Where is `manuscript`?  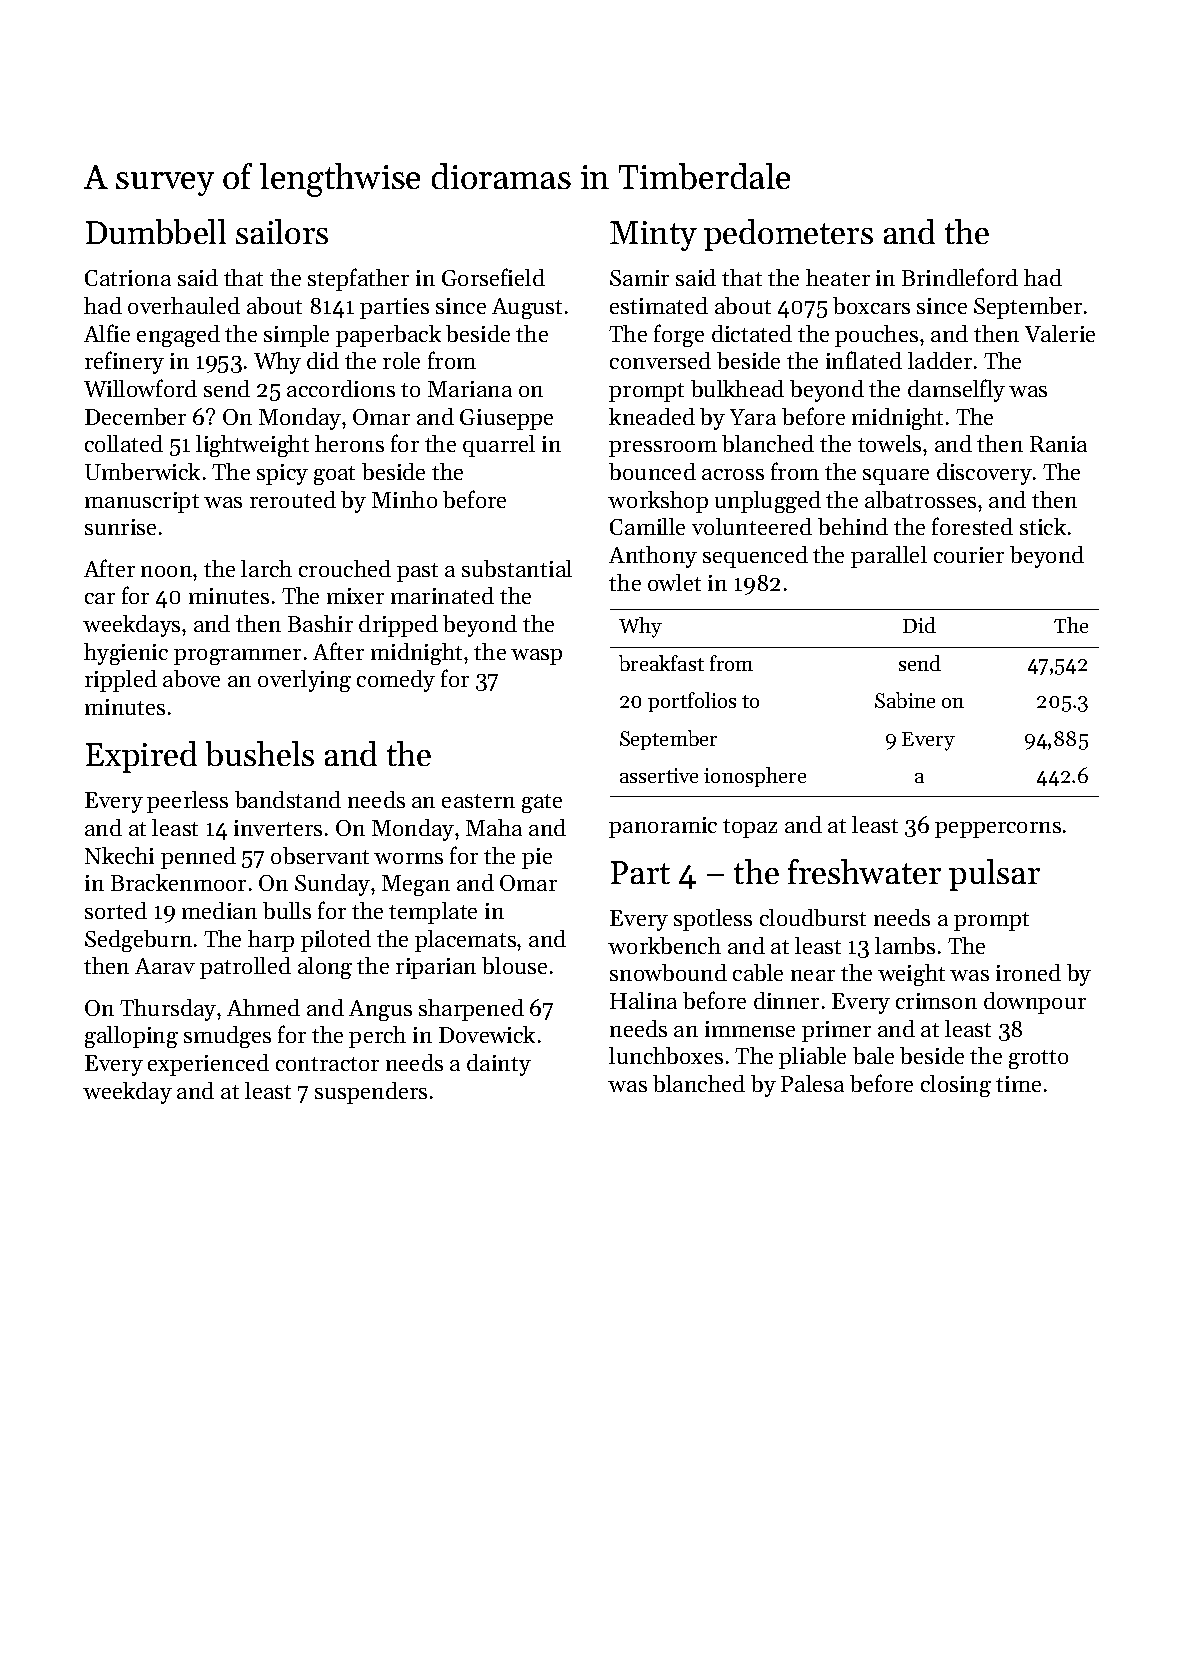
manuscript is located at coordinates (142, 502).
